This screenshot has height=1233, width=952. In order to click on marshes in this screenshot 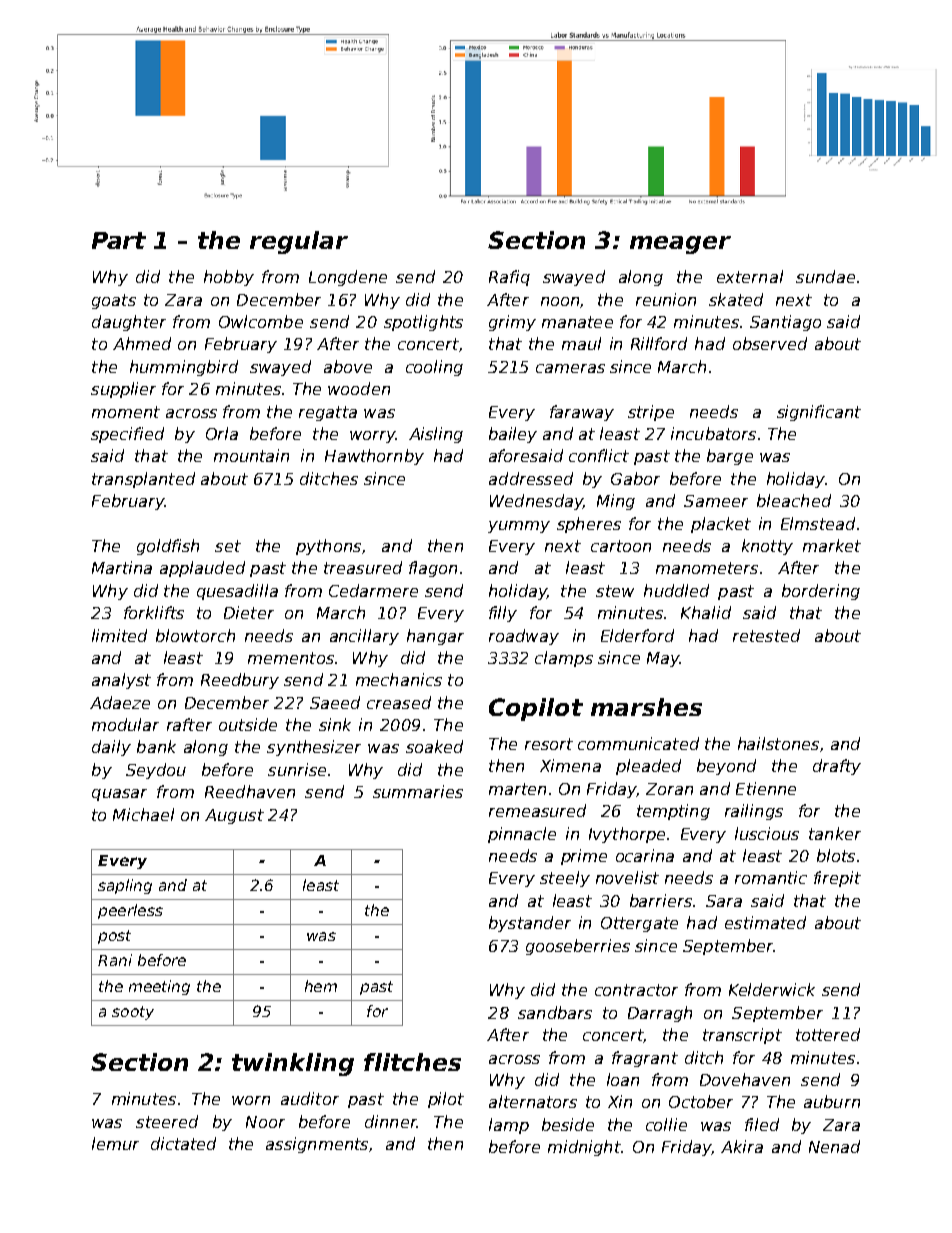, I will do `click(646, 707)`.
